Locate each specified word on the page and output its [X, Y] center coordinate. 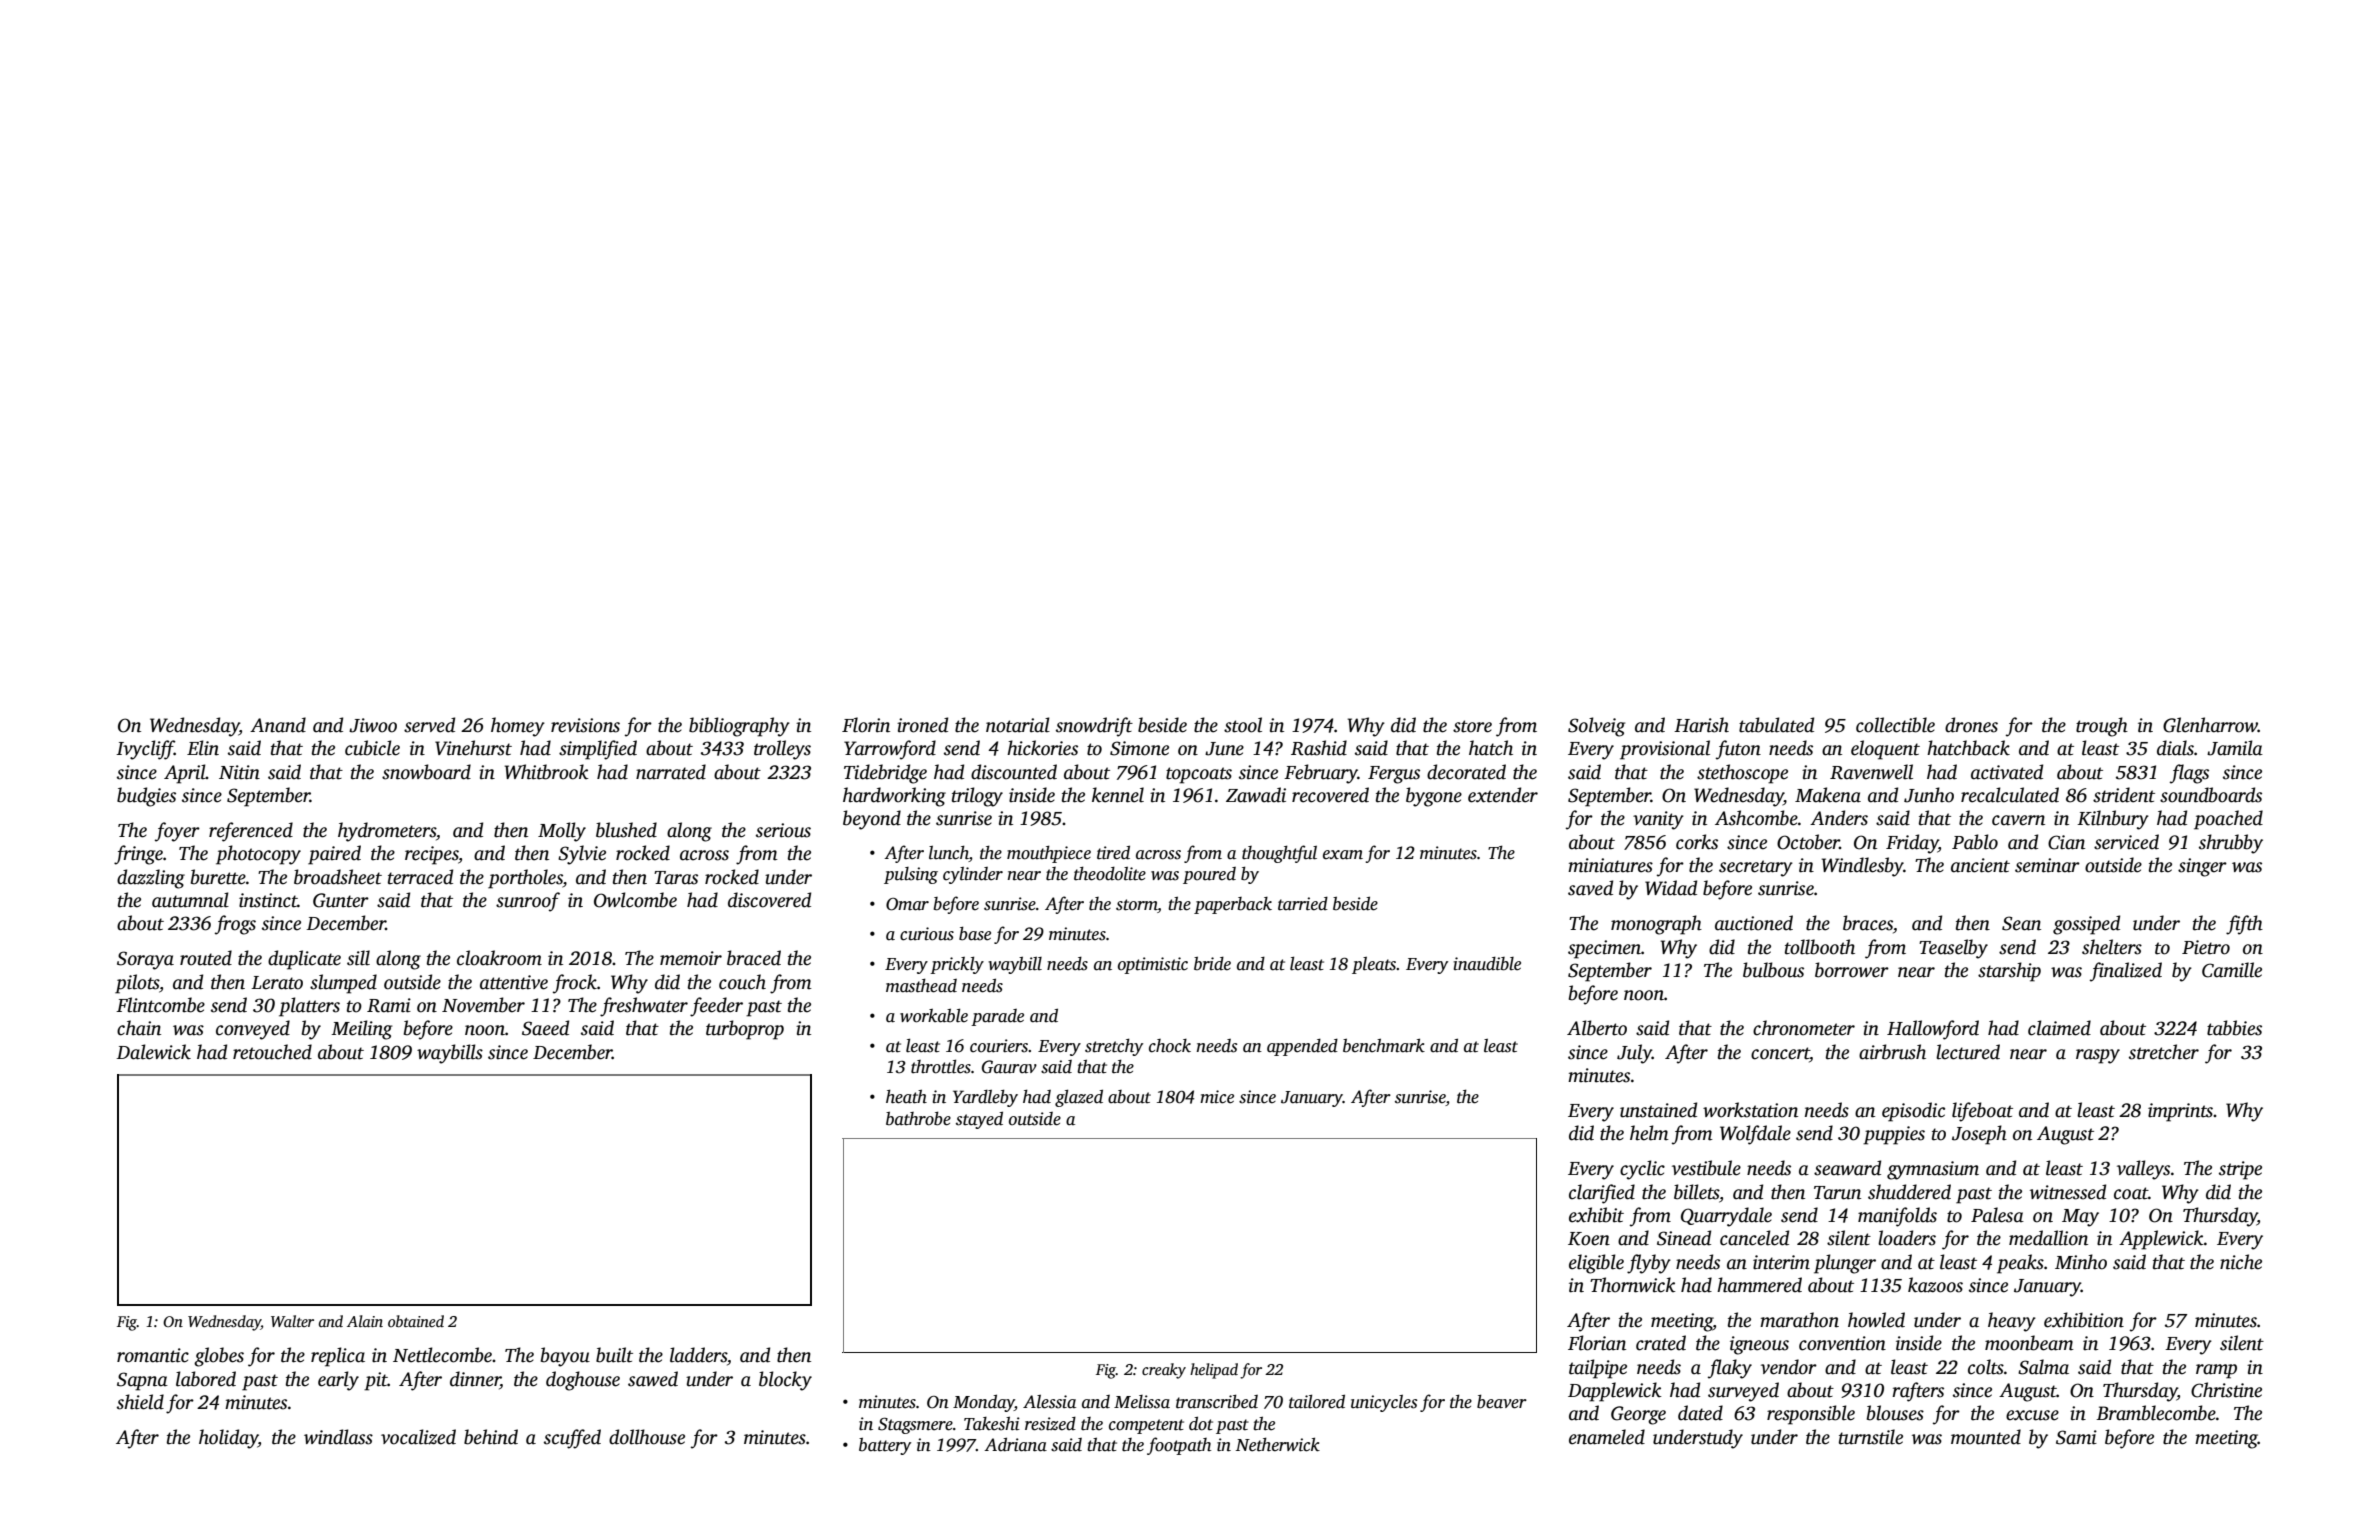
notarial [1018, 725]
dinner [475, 1379]
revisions [585, 725]
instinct [268, 900]
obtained [416, 1321]
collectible [1895, 725]
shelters [2112, 947]
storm [1137, 906]
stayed [979, 1120]
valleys [2143, 1170]
